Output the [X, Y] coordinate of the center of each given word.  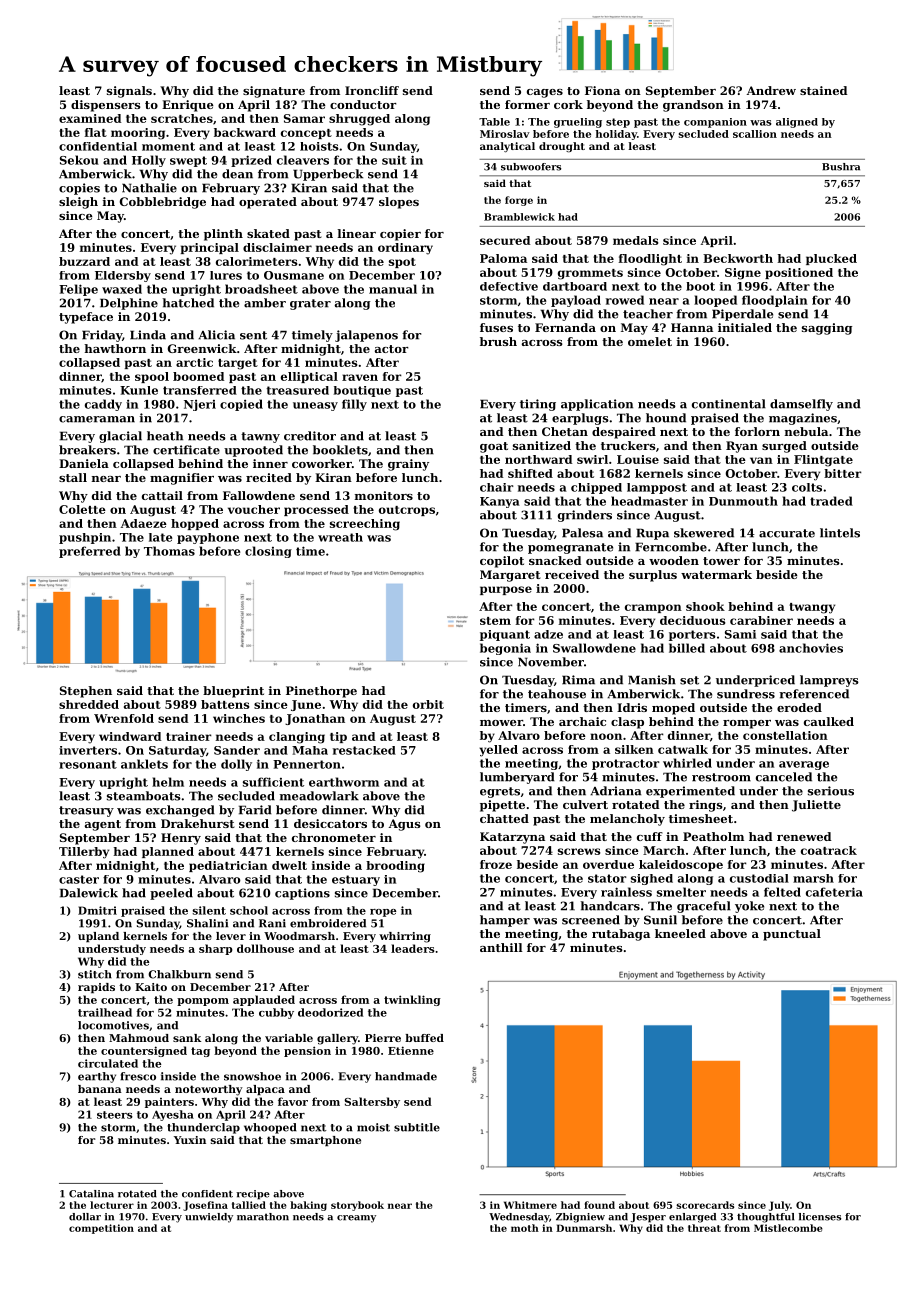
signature [274, 92]
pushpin [85, 538]
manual [393, 289]
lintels [840, 533]
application [597, 405]
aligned [797, 123]
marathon [263, 1217]
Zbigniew [580, 1218]
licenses [820, 1217]
